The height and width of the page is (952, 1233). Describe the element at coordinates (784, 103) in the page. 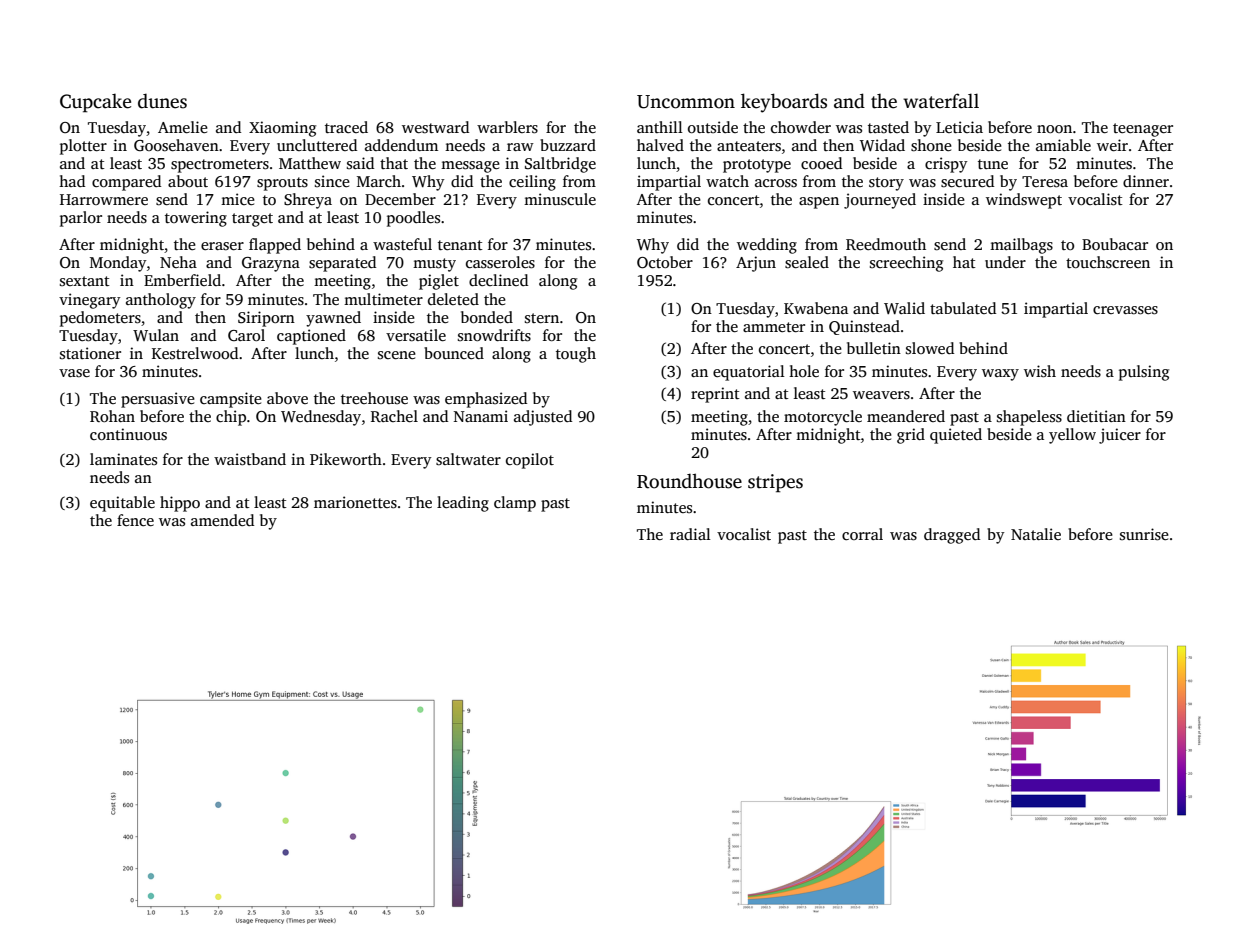

I see `keyboards` at that location.
